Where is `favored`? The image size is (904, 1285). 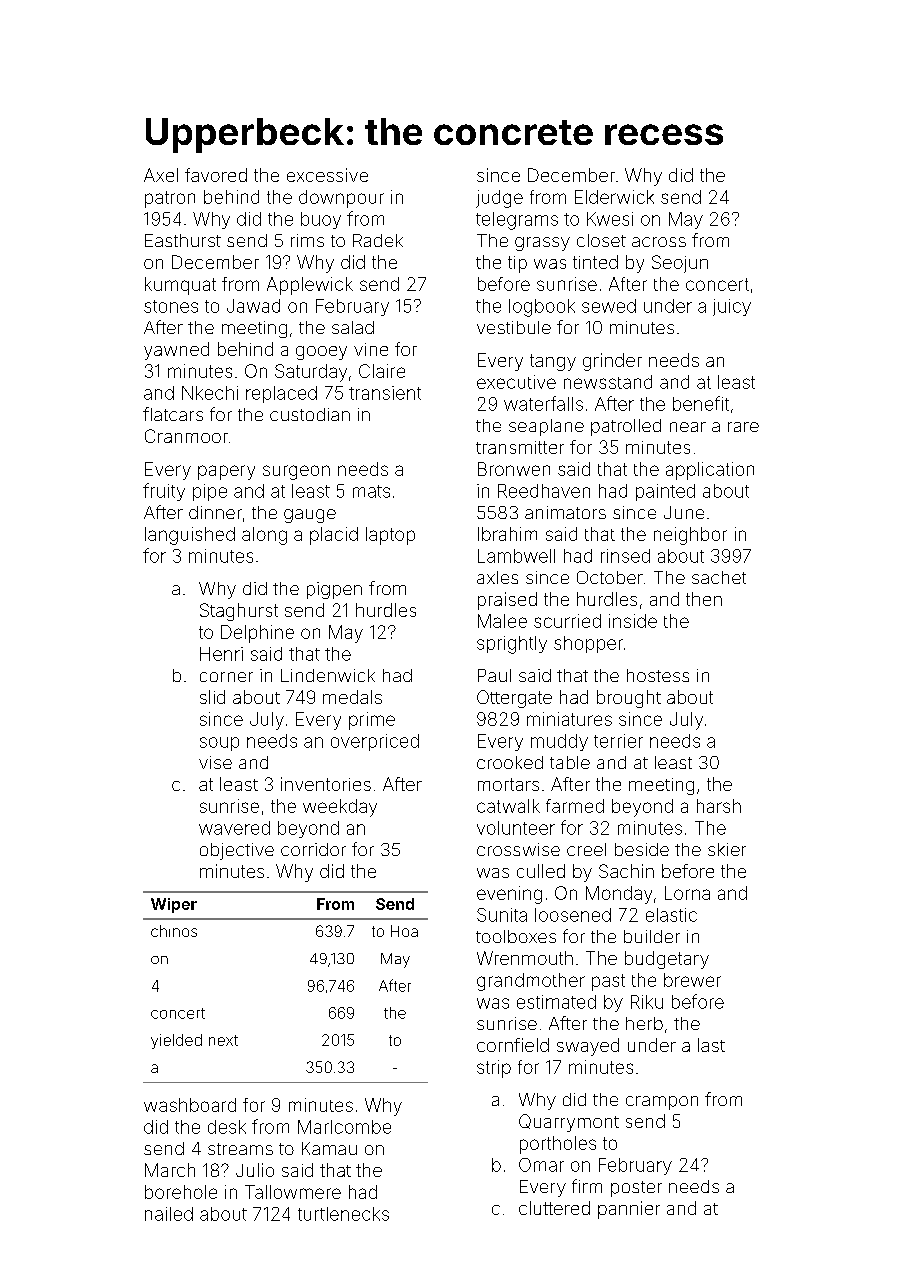 favored is located at coordinates (216, 175).
